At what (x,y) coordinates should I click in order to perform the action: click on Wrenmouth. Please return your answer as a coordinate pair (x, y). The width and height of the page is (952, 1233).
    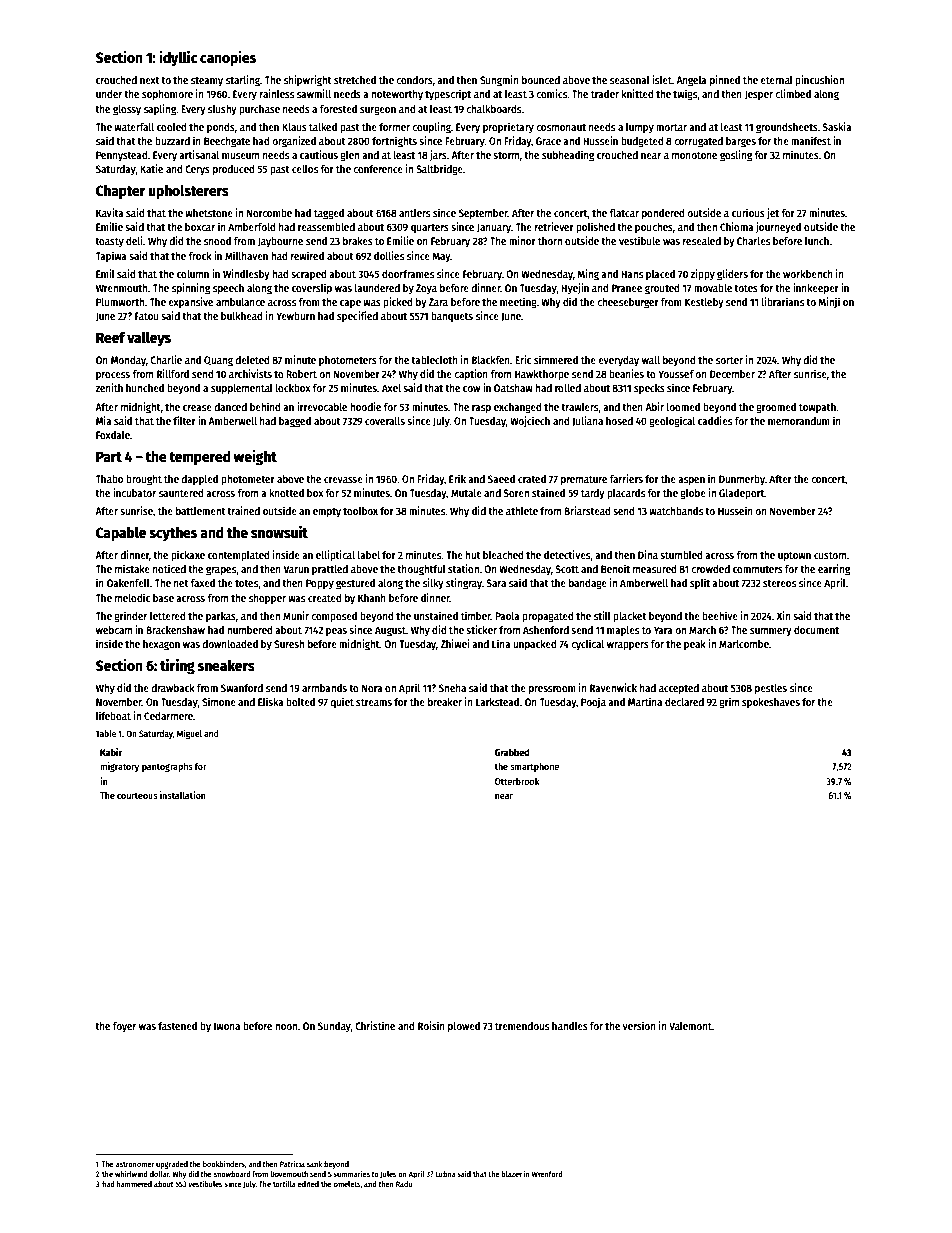
    Looking at the image, I should click on (121, 288).
